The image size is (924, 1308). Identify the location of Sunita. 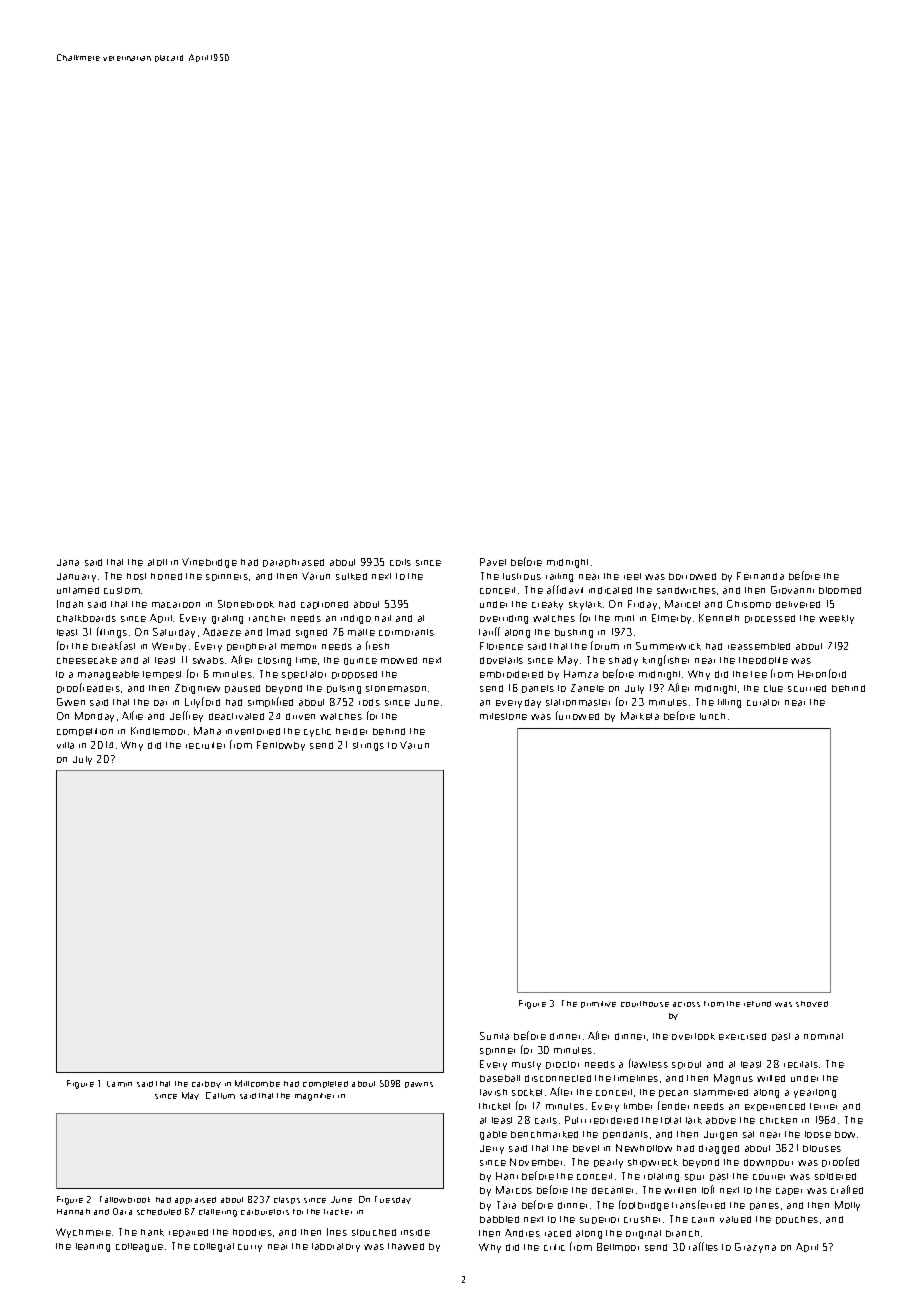
(494, 1036).
